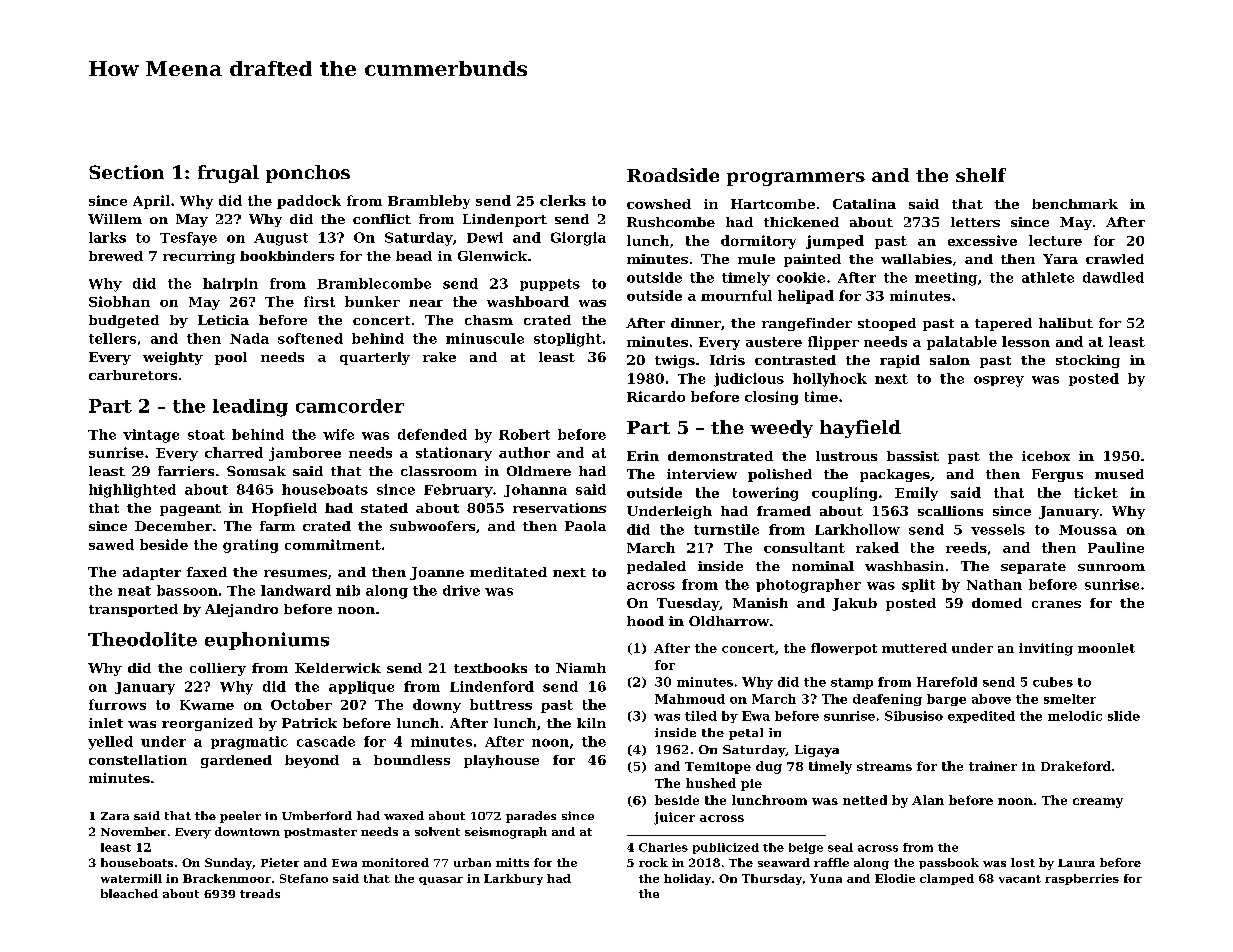  Describe the element at coordinates (1046, 649) in the screenshot. I see `inviting` at that location.
